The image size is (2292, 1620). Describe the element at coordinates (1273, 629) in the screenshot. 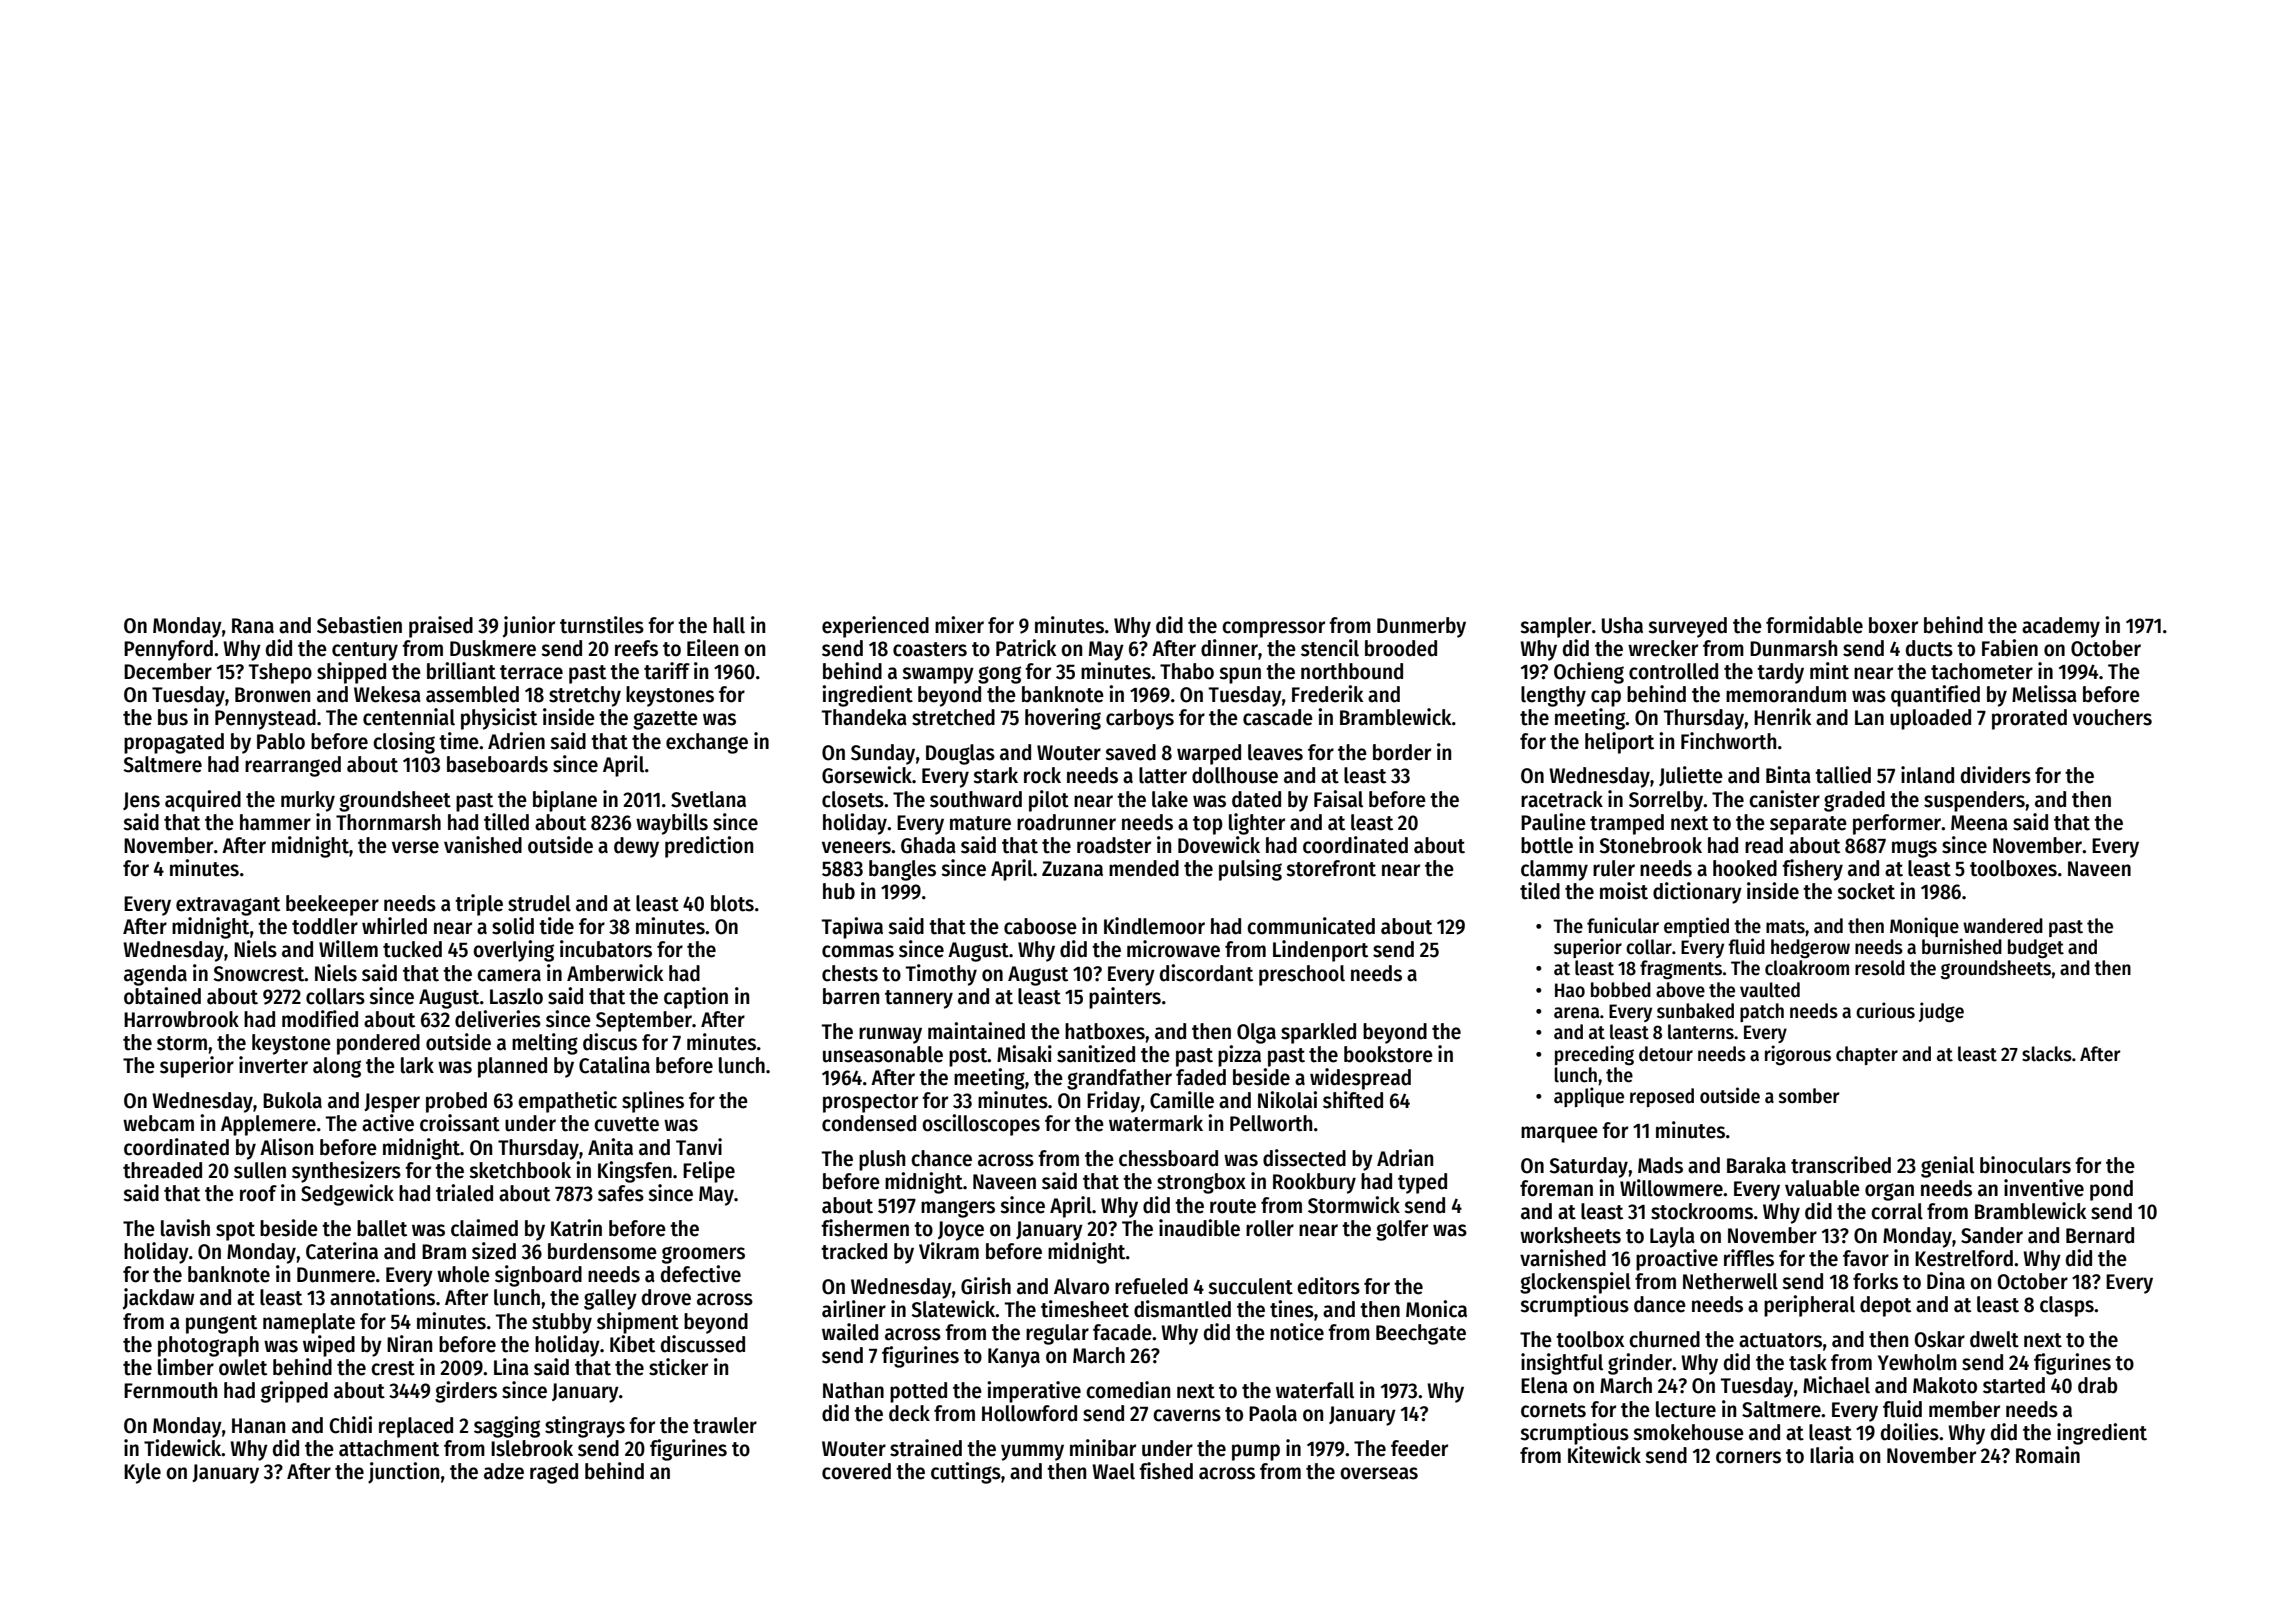

I see `compressor` at that location.
